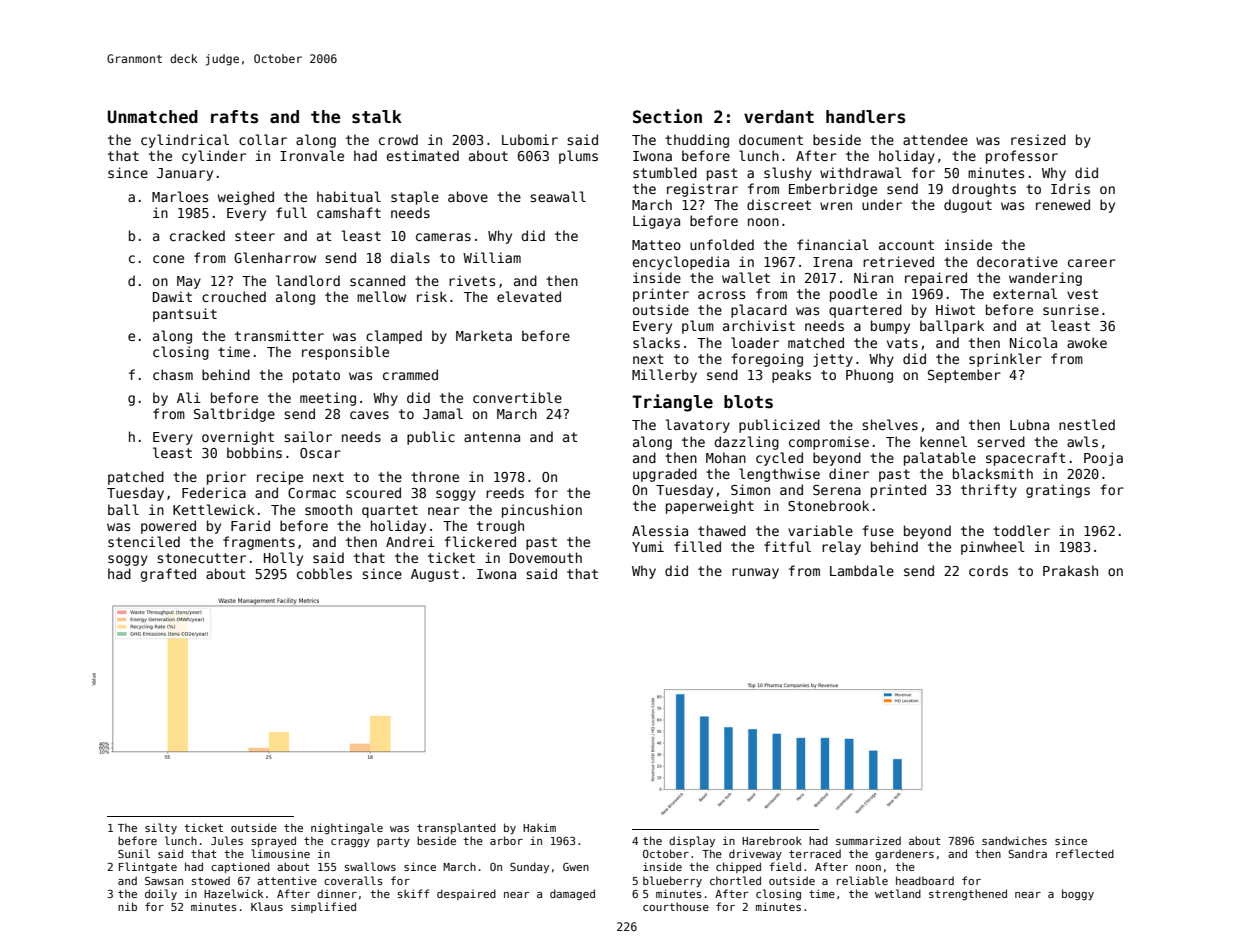 Image resolution: width=1233 pixels, height=952 pixels. Describe the element at coordinates (1058, 491) in the page. I see `gratings` at that location.
